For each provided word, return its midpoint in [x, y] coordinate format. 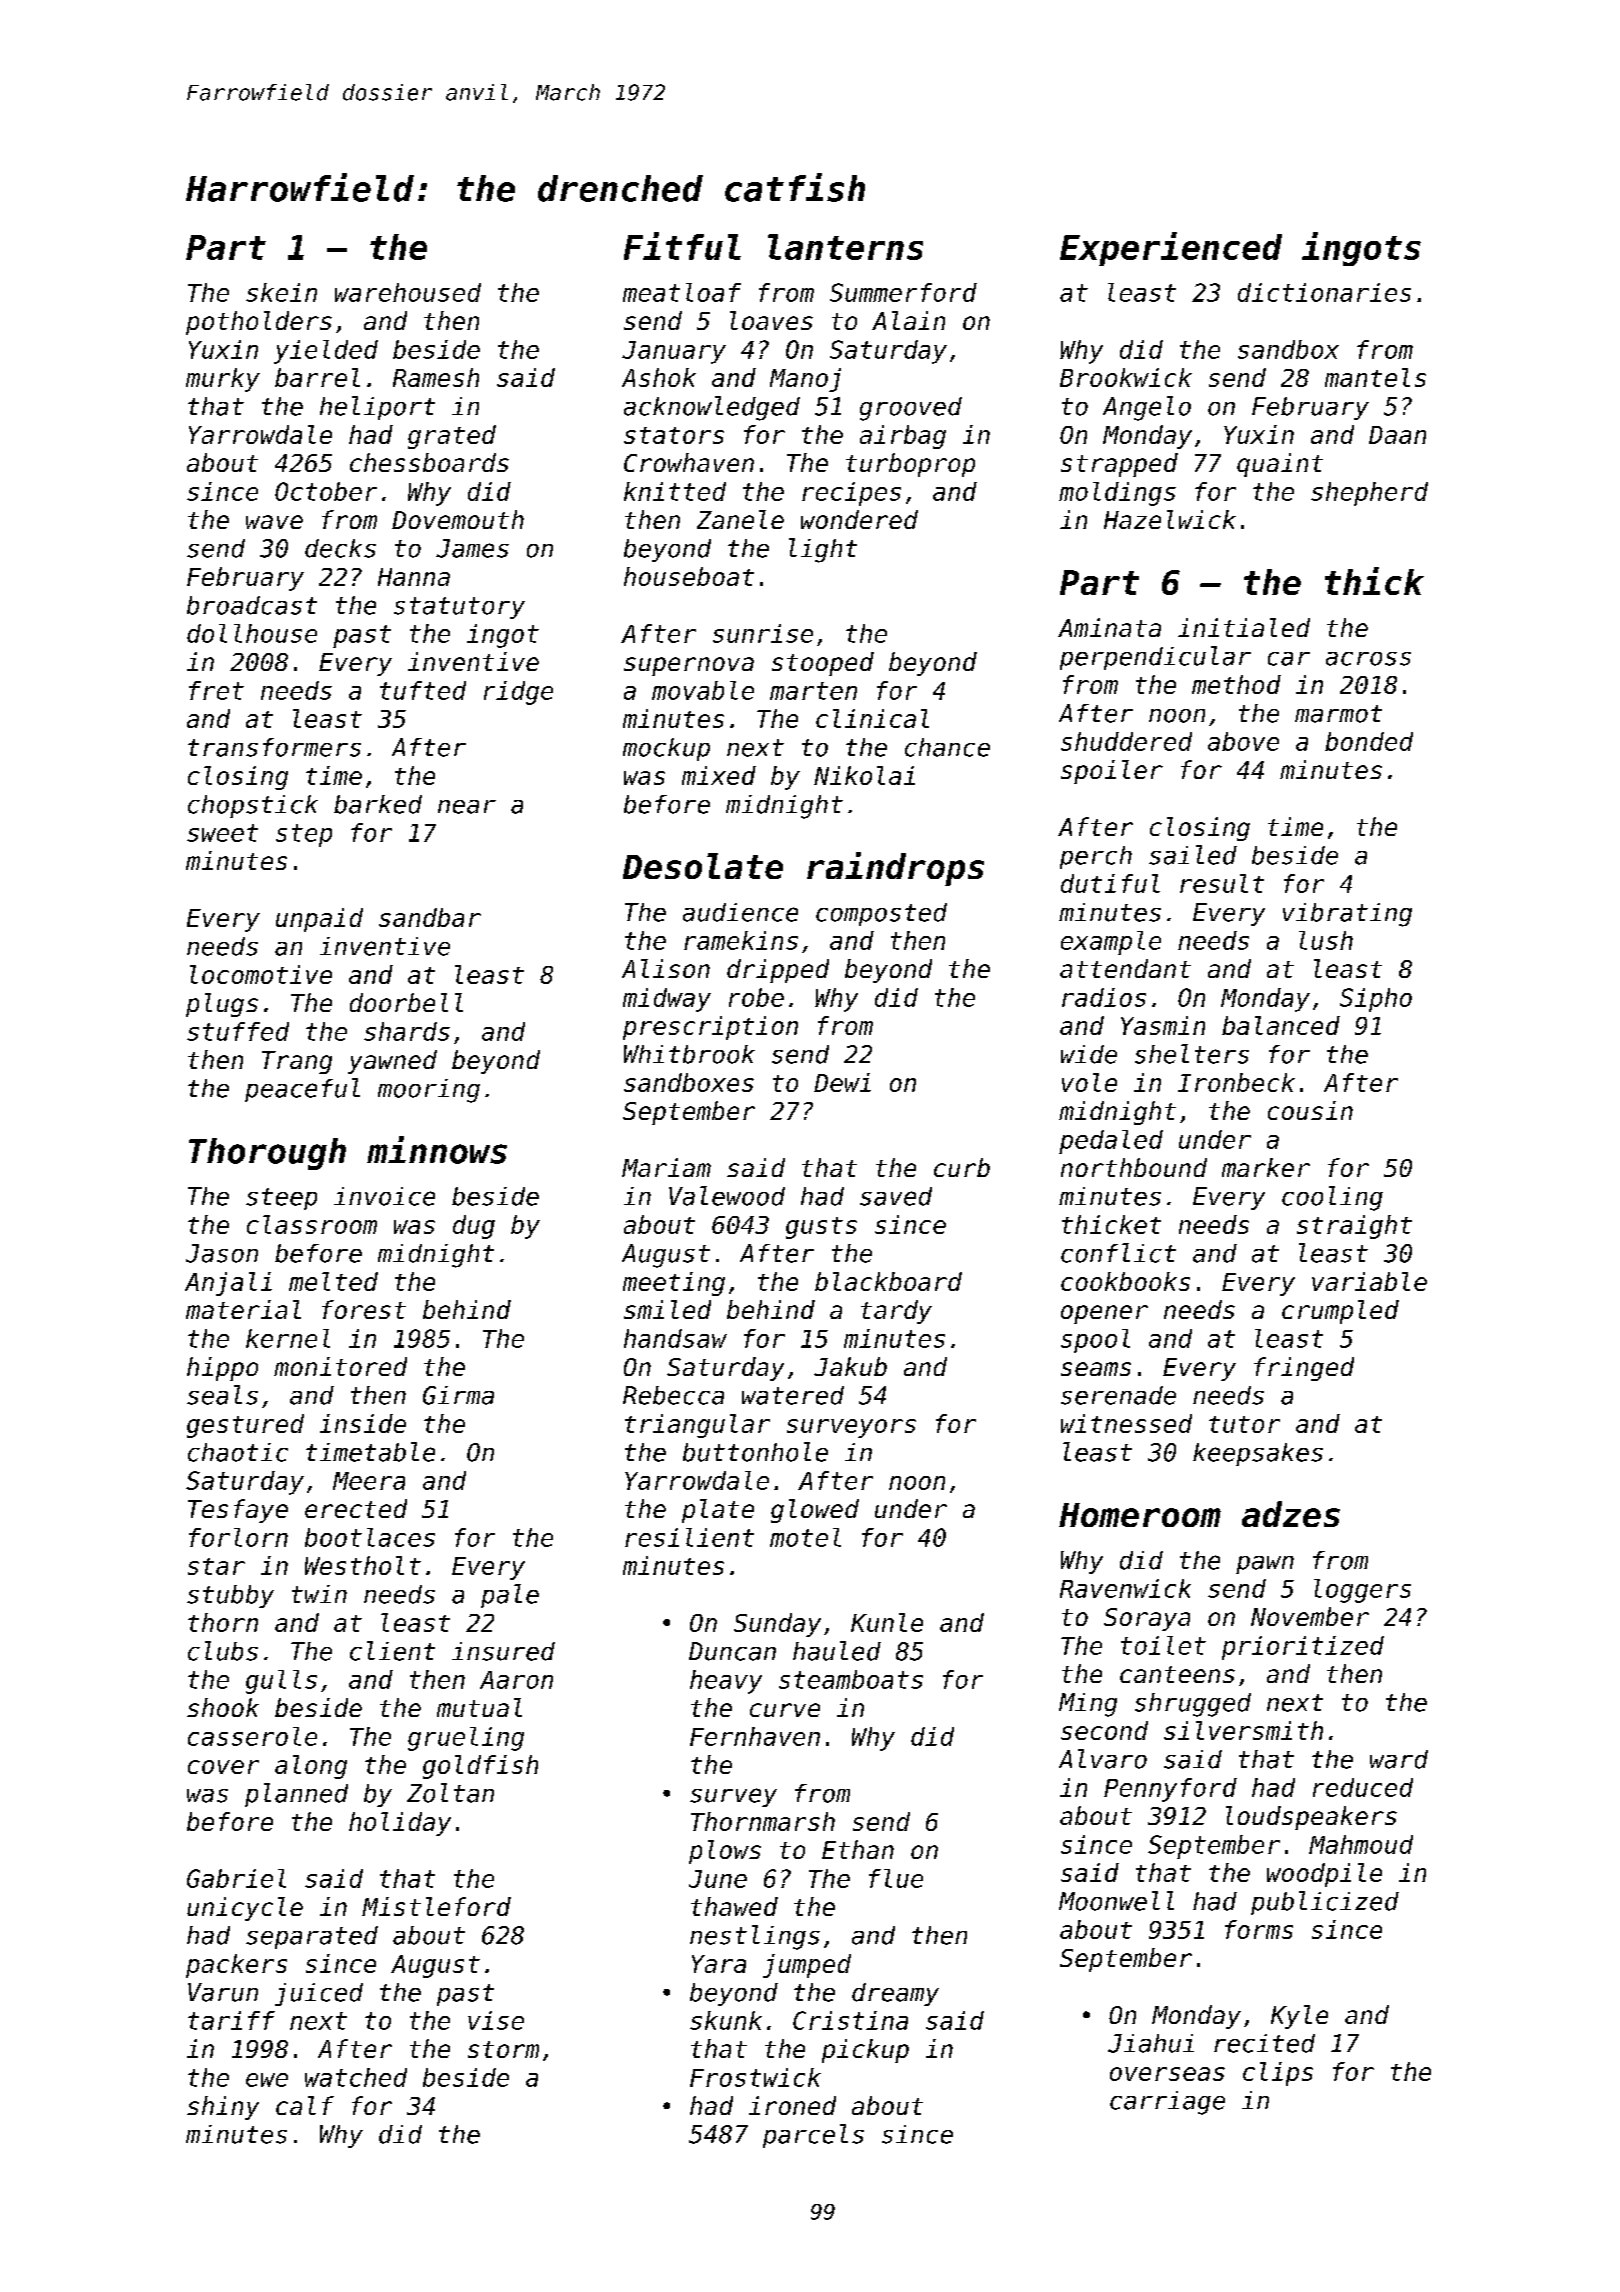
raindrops [895, 869]
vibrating [1347, 915]
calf [305, 2105]
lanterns [845, 247]
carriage [1167, 2103]
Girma [458, 1395]
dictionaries [1324, 292]
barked [378, 804]
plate [718, 1511]
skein [281, 292]
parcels [813, 2136]
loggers [1362, 1591]
